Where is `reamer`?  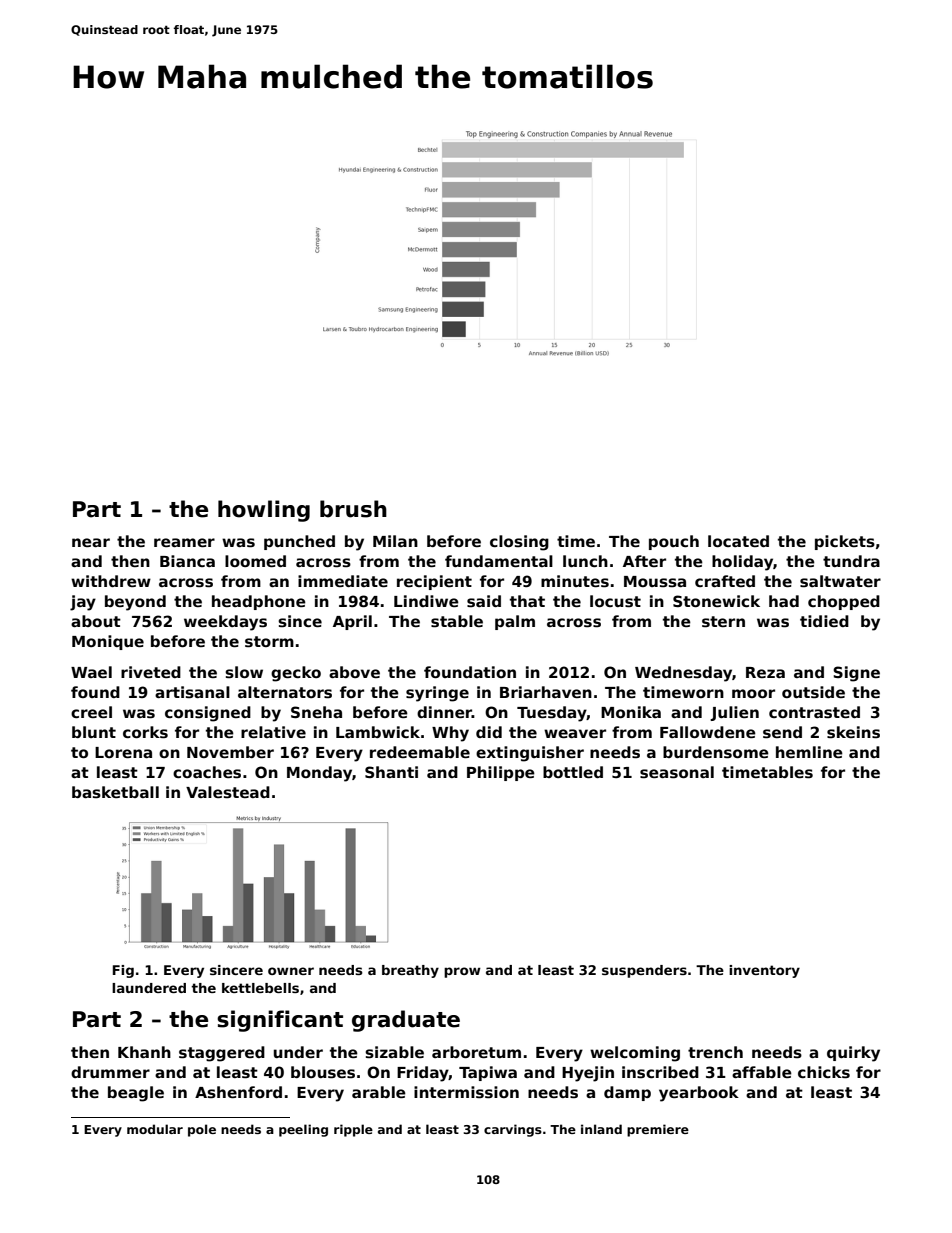
reamer is located at coordinates (184, 542).
